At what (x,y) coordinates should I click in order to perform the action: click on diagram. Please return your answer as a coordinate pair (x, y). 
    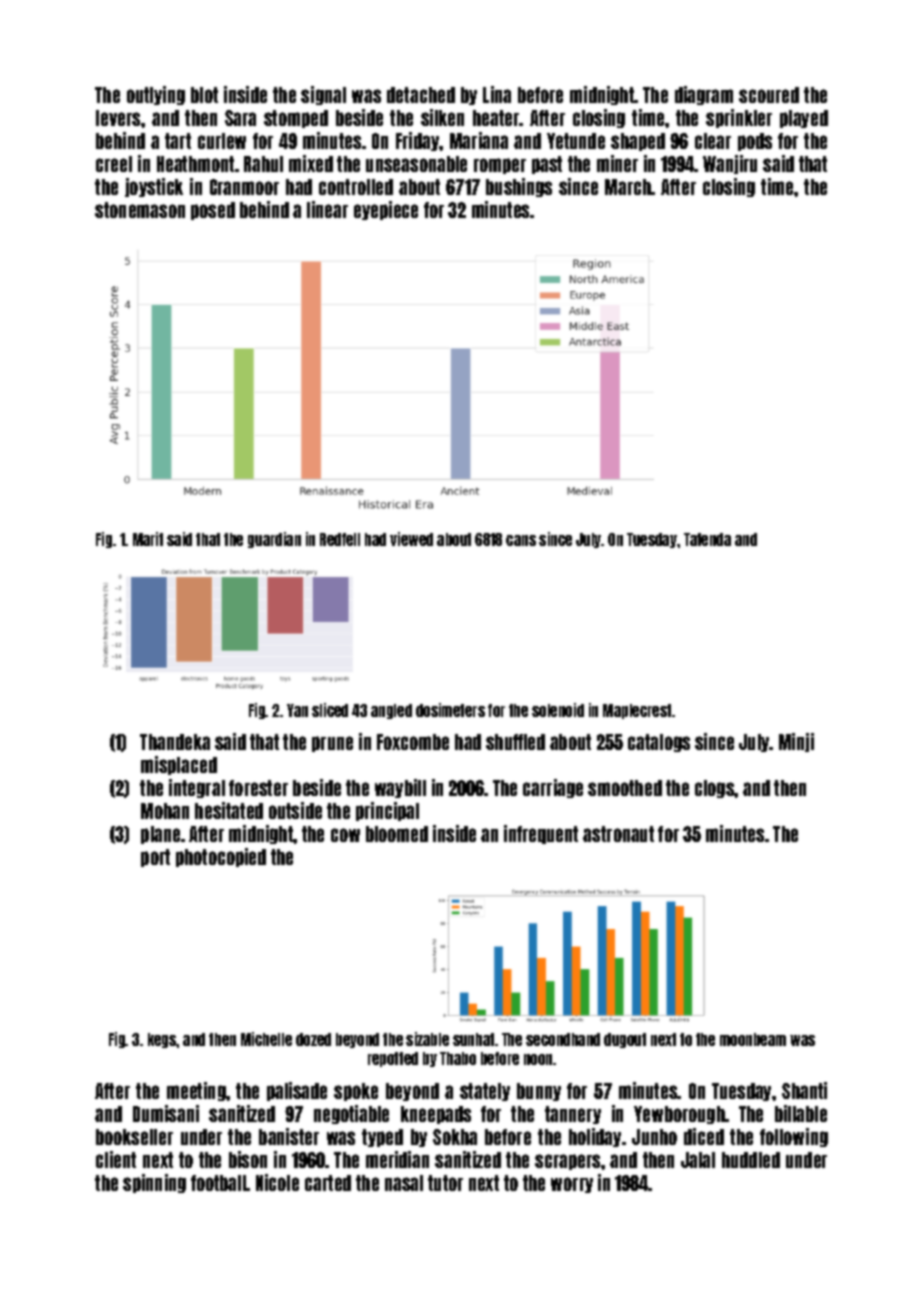
    Looking at the image, I should click on (704, 95).
